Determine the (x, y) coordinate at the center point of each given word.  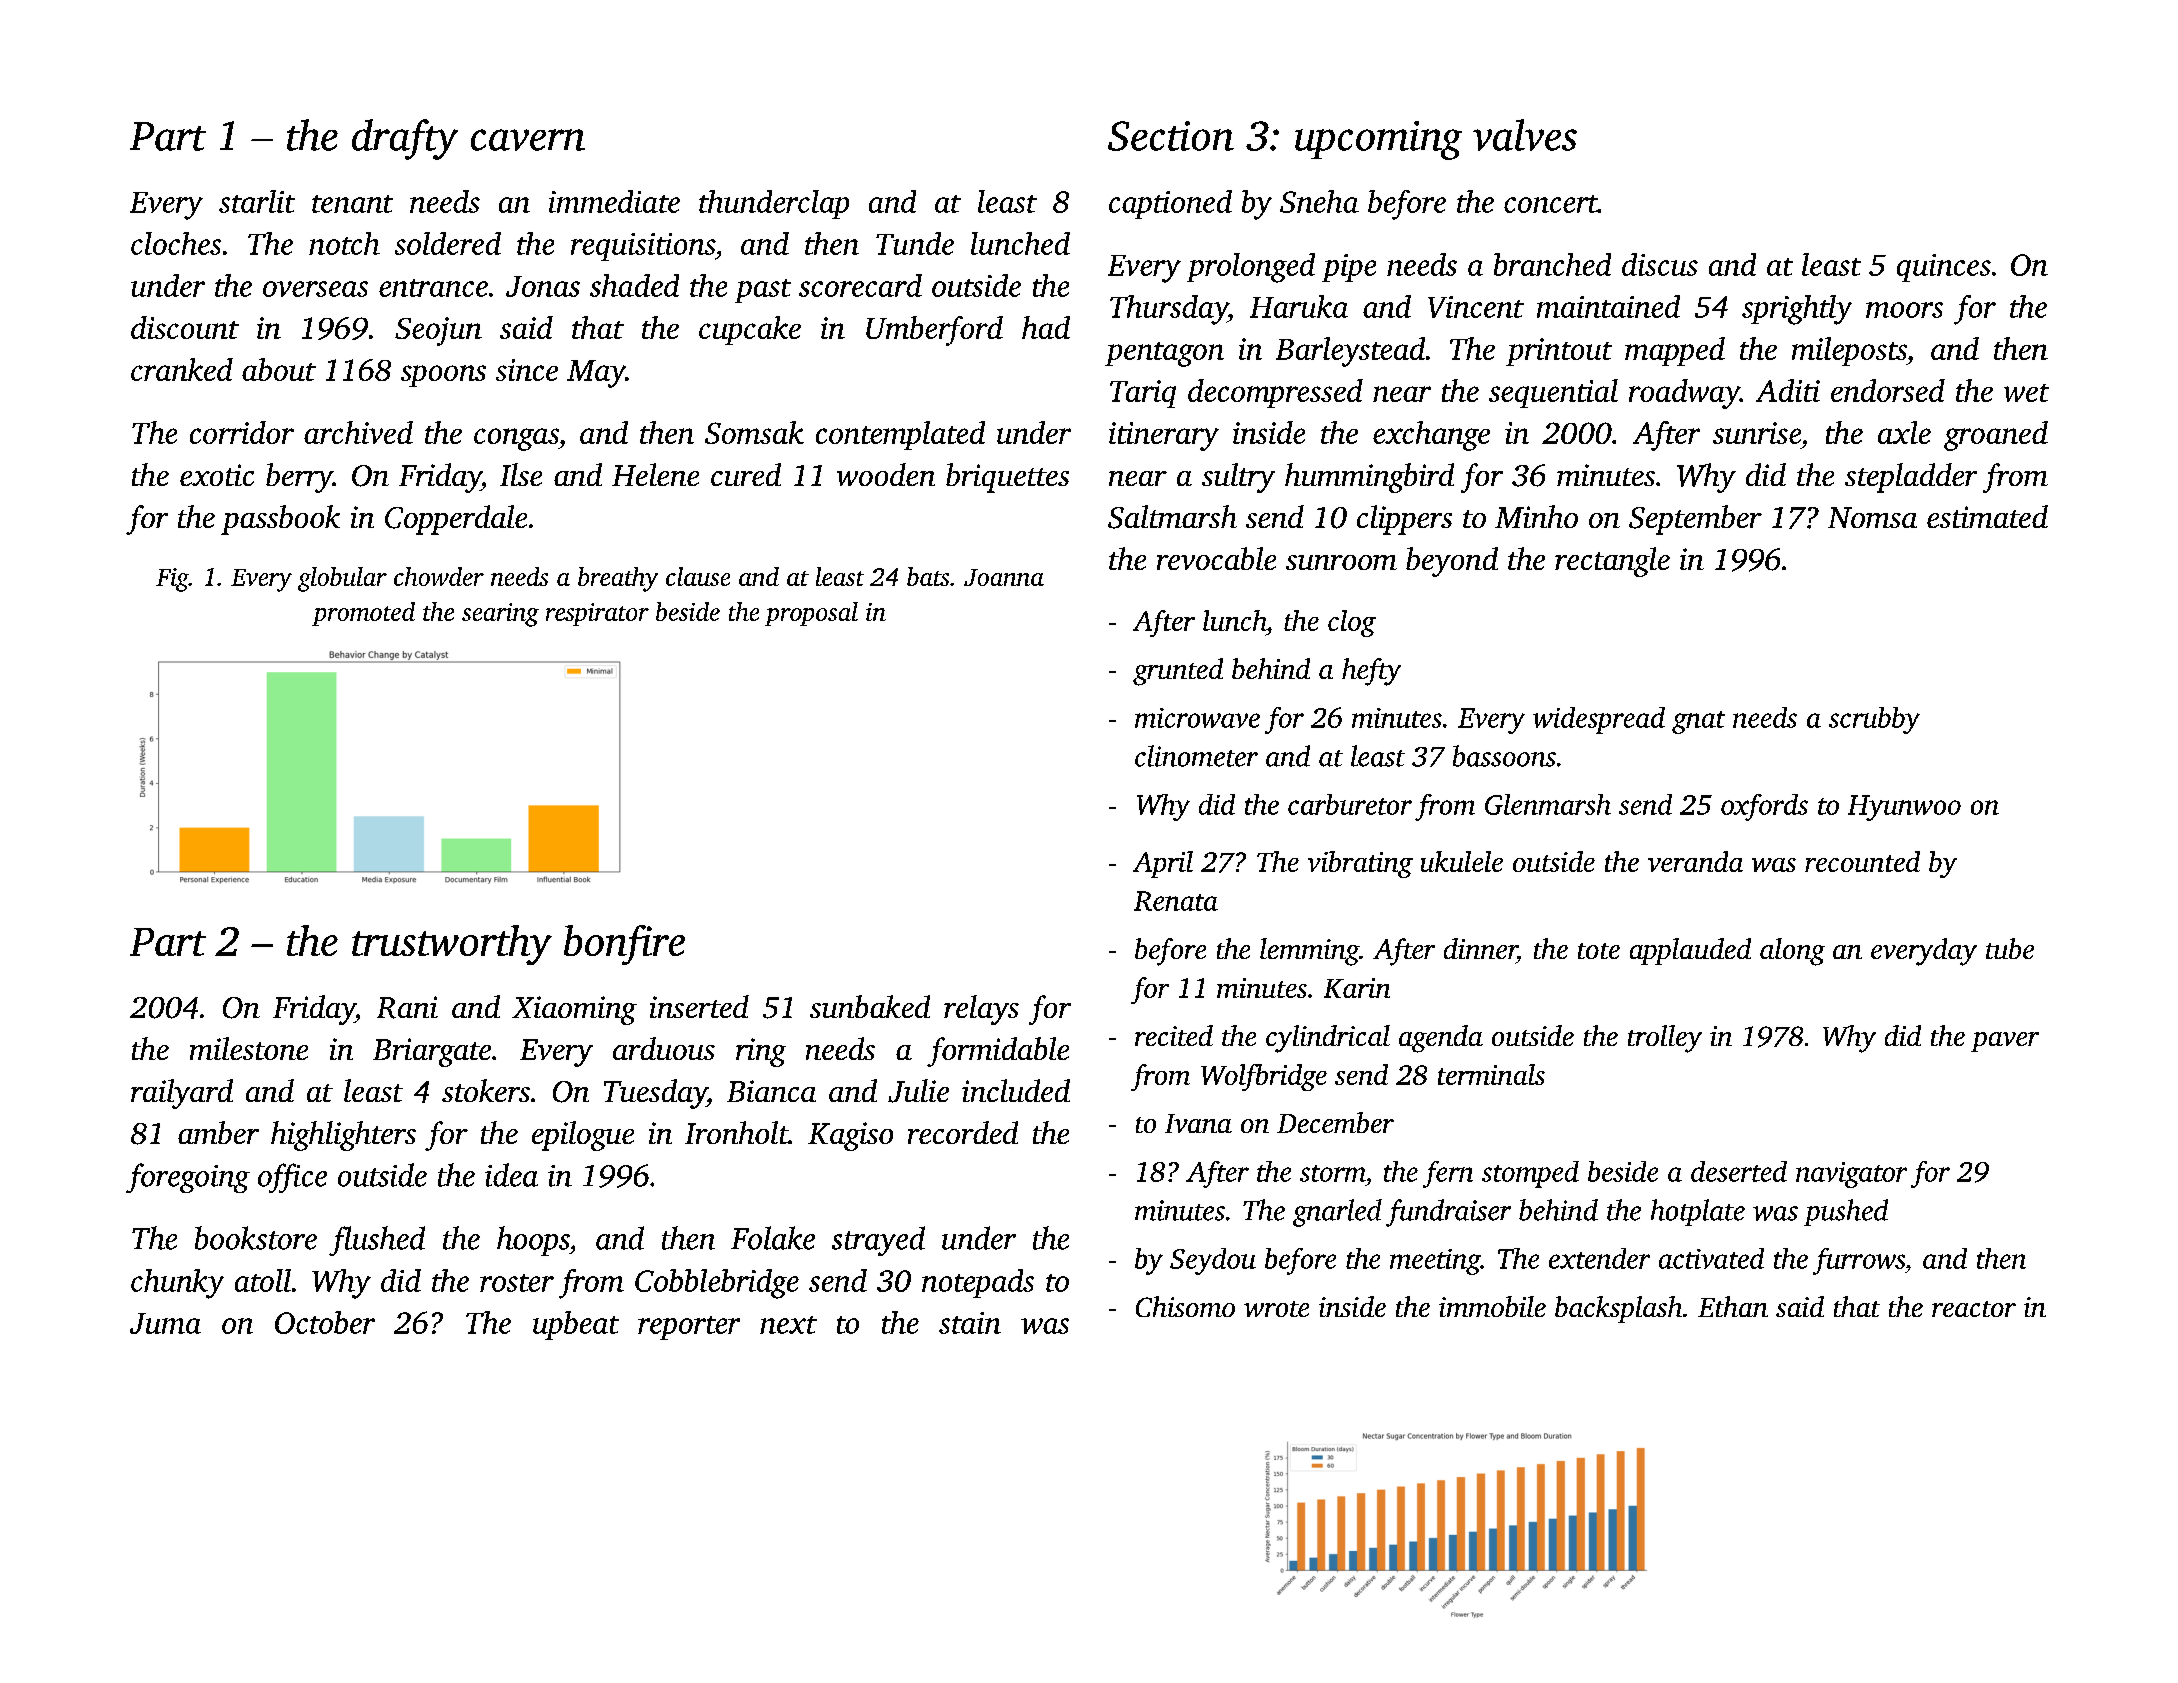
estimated (1987, 516)
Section (1171, 136)
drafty (405, 139)
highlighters (343, 1136)
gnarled (1337, 1213)
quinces (1944, 268)
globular (342, 579)
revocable (1216, 558)
